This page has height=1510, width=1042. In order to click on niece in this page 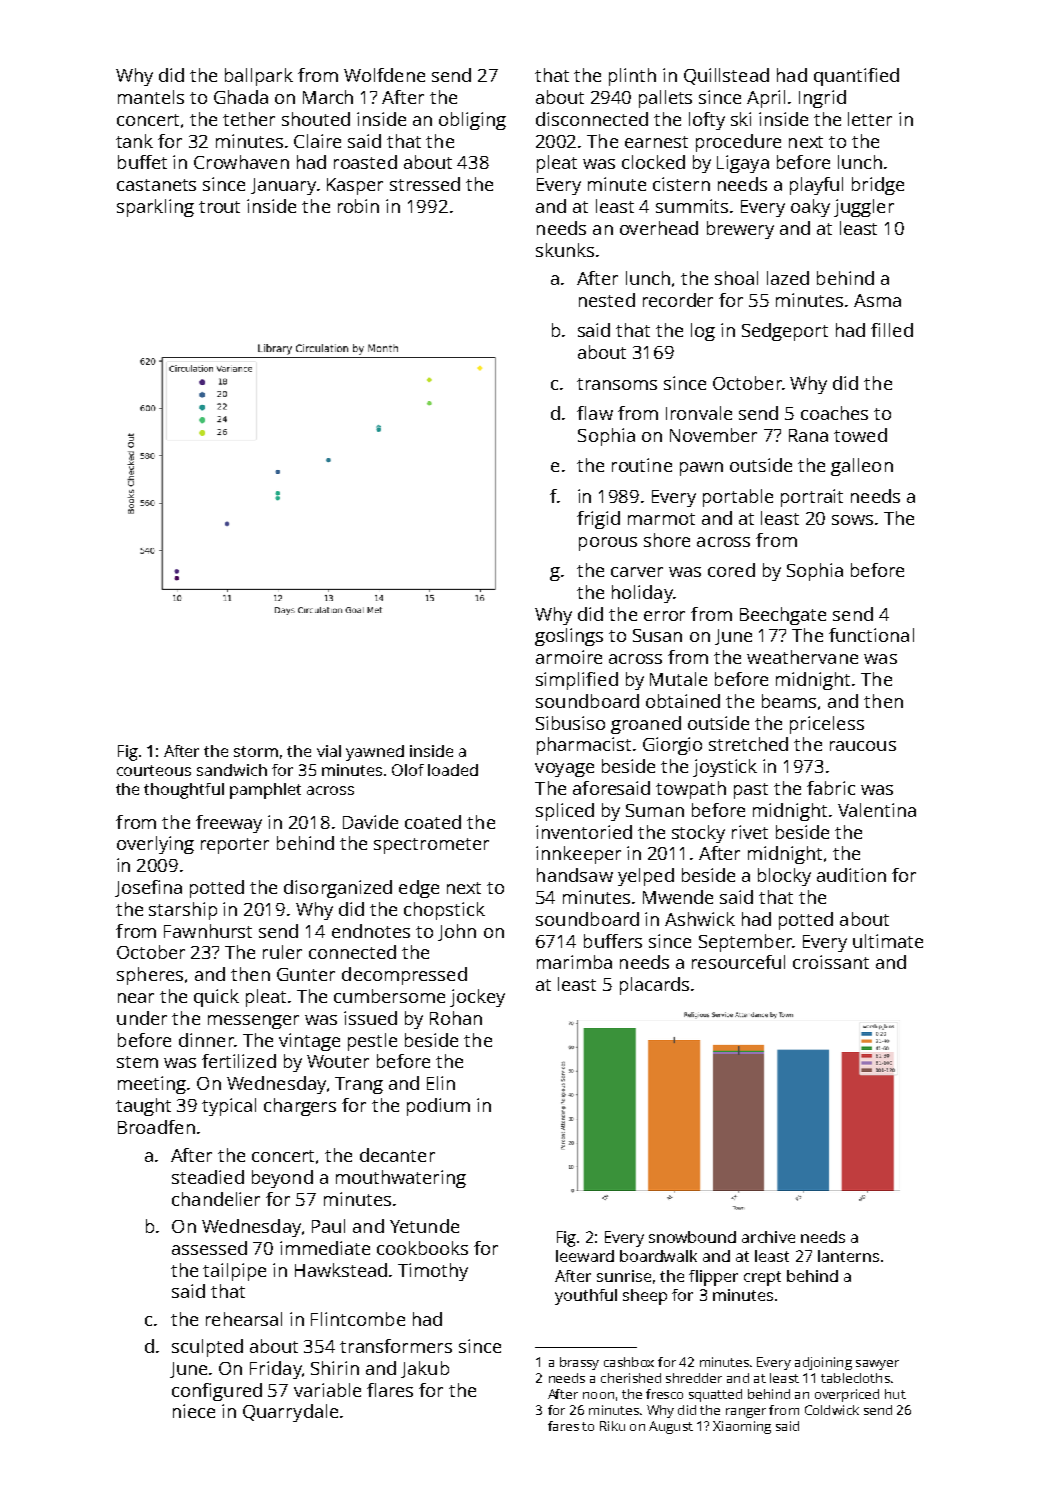, I will do `click(194, 1411)`.
